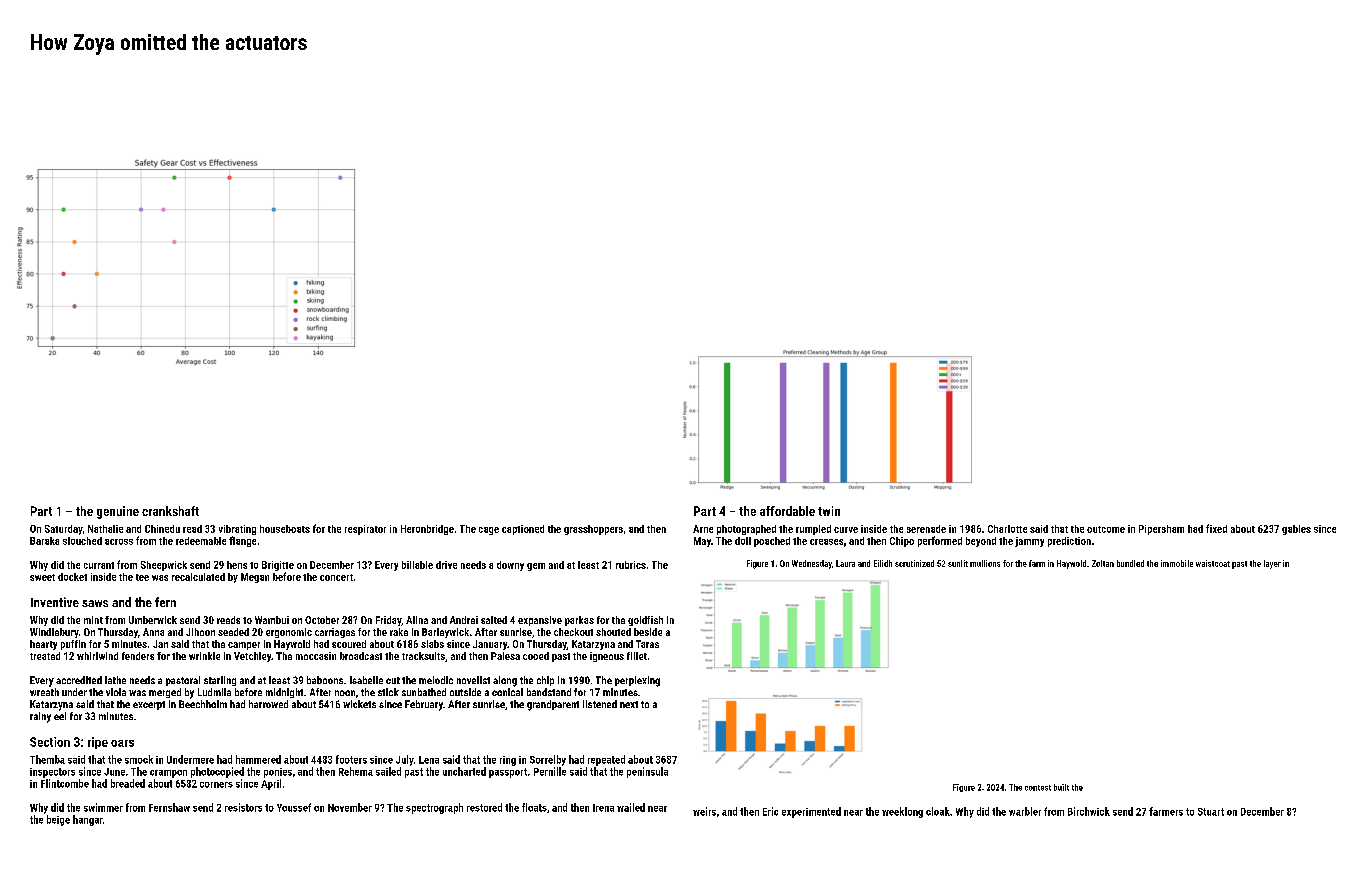 This page has width=1372, height=887. What do you see at coordinates (1296, 530) in the page?
I see `gables` at bounding box center [1296, 530].
